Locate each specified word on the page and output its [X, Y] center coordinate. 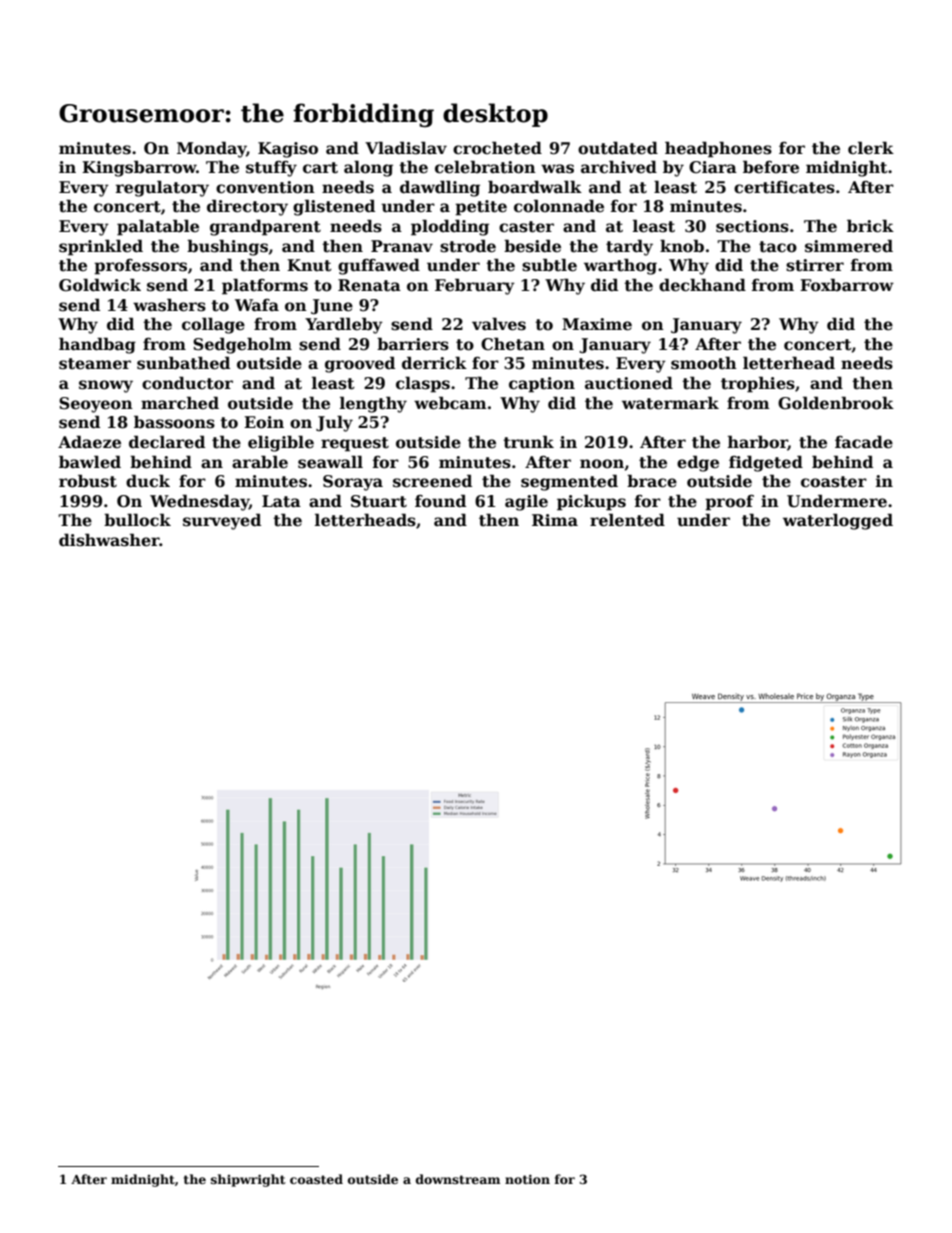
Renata [369, 285]
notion [527, 1179]
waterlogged [838, 521]
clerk [871, 148]
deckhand [702, 285]
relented [627, 520]
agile [526, 502]
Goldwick [100, 285]
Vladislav [406, 148]
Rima [555, 520]
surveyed [222, 521]
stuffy [271, 169]
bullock [137, 520]
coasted [316, 1179]
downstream [458, 1179]
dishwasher [109, 540]
